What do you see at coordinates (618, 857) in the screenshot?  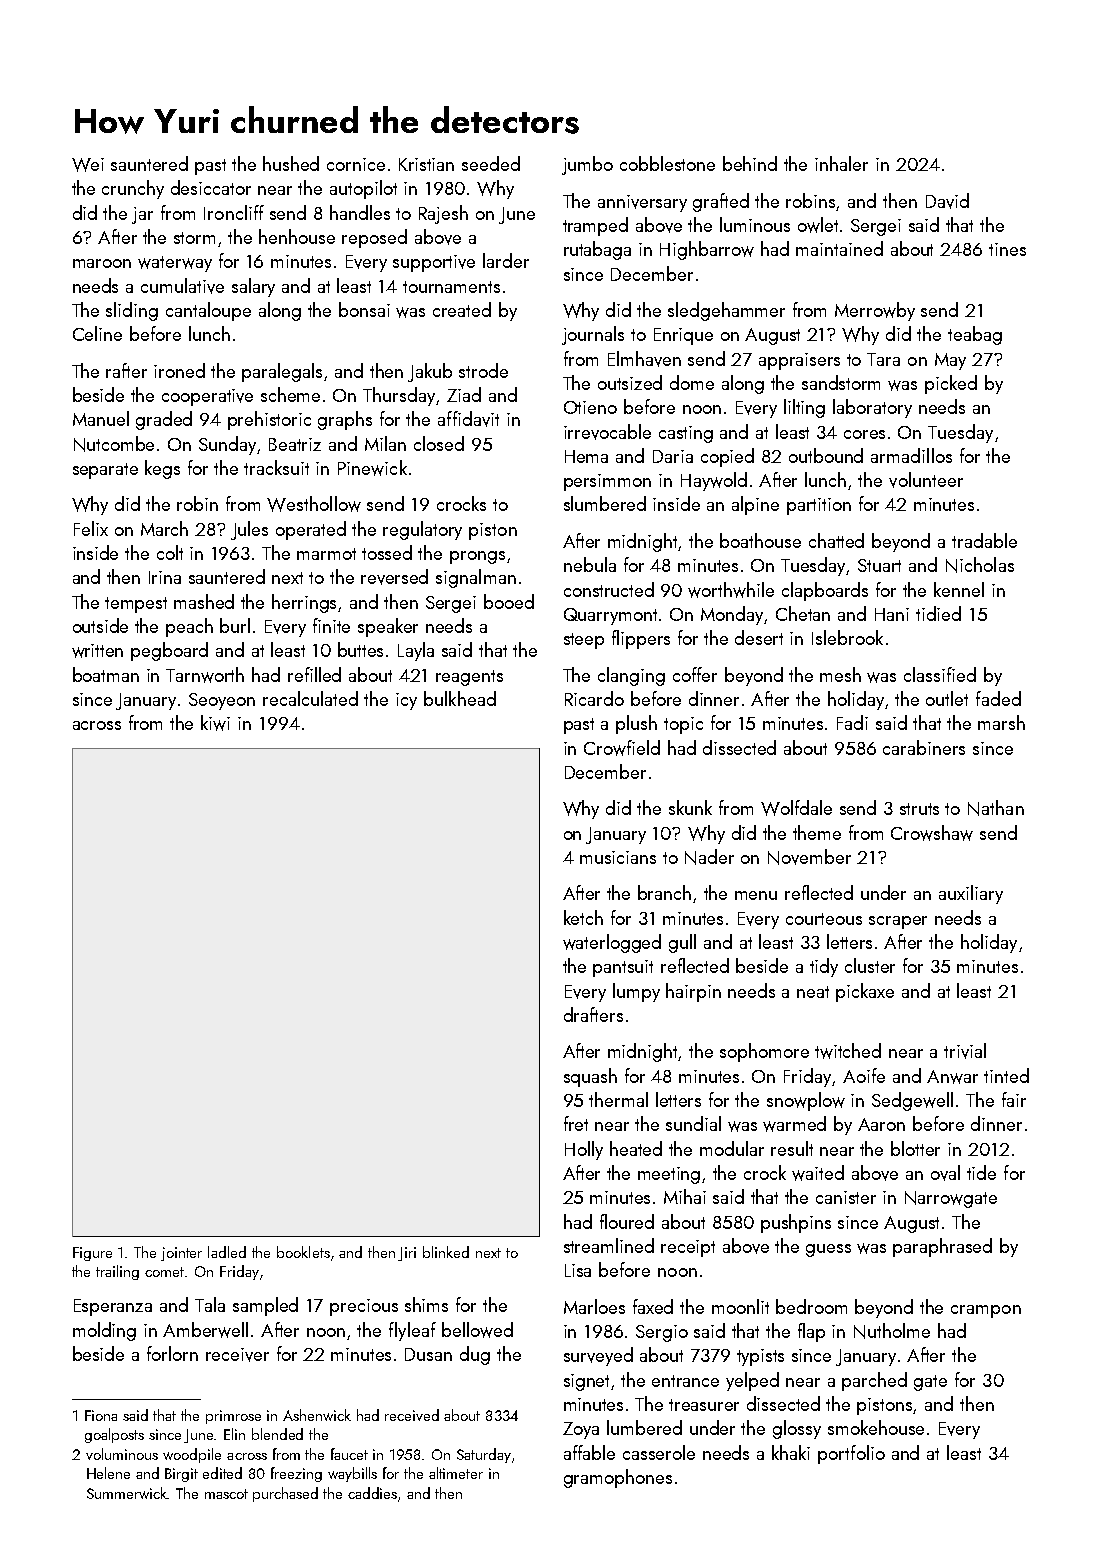 I see `musicians` at bounding box center [618, 857].
